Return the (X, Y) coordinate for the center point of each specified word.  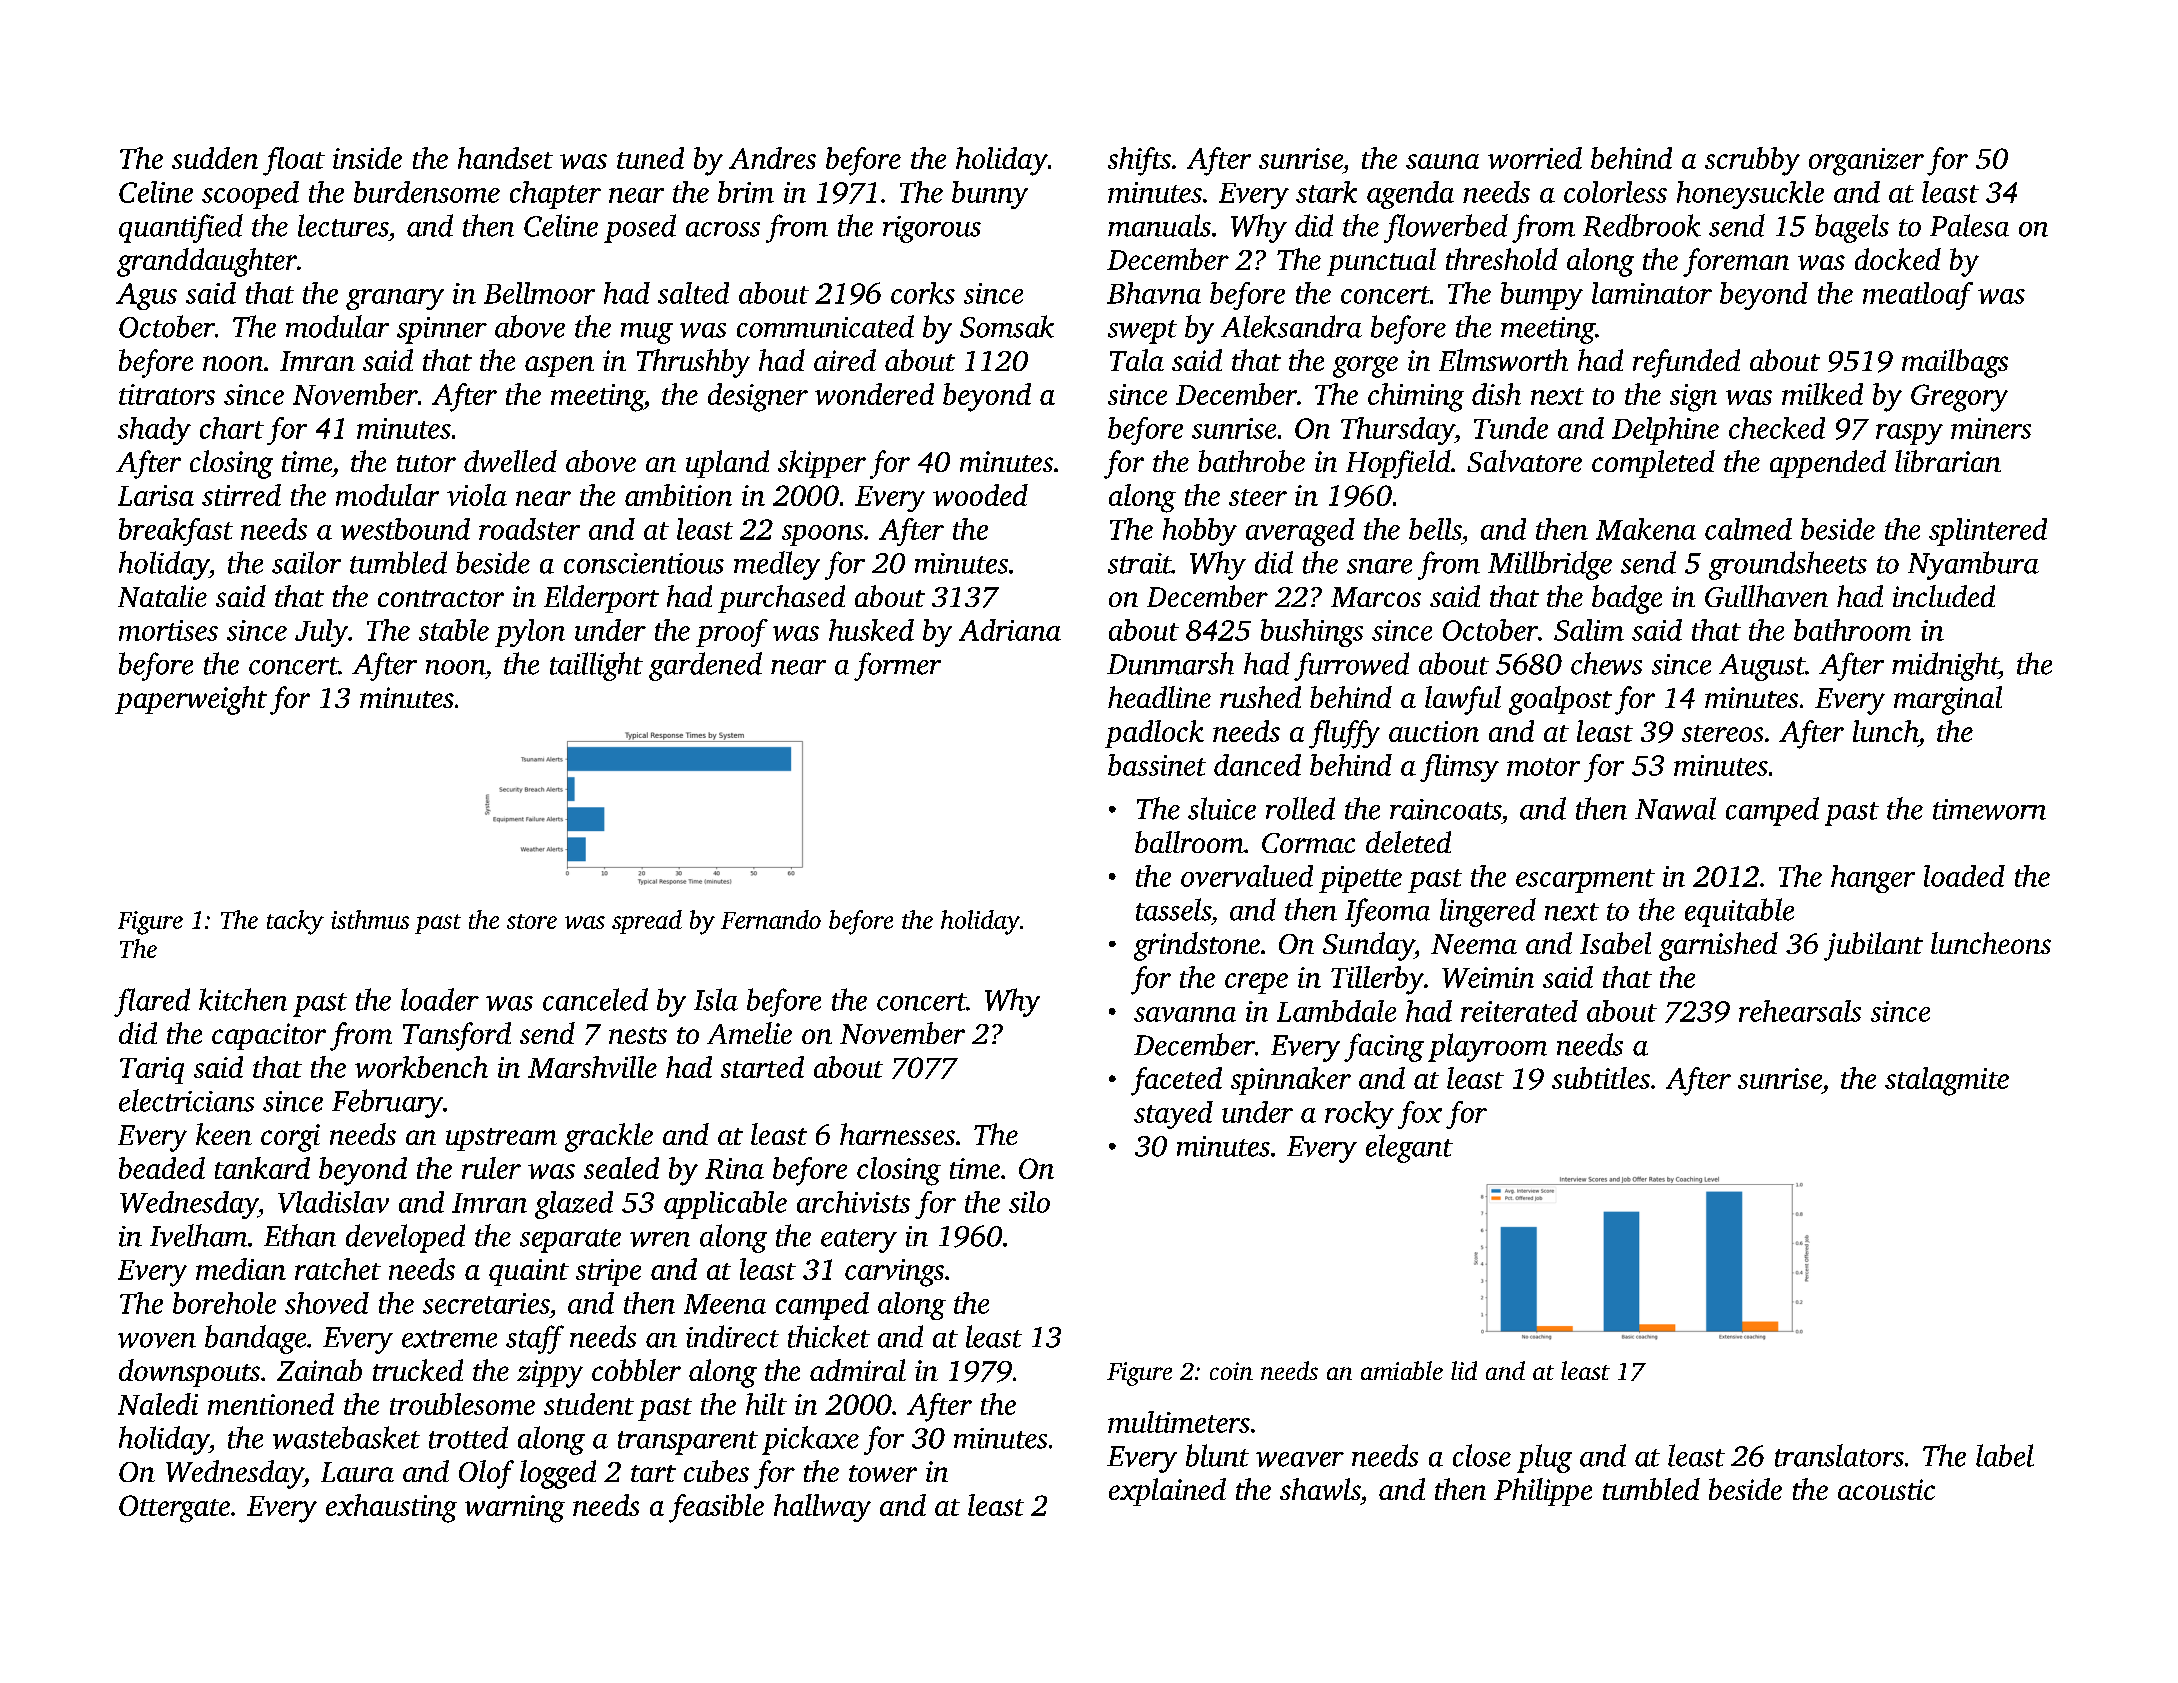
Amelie (749, 1033)
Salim (1589, 630)
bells (1435, 529)
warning (515, 1509)
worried (1535, 158)
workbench (421, 1067)
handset (505, 158)
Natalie (162, 596)
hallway (822, 1508)
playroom (1487, 1047)
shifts (1139, 161)
